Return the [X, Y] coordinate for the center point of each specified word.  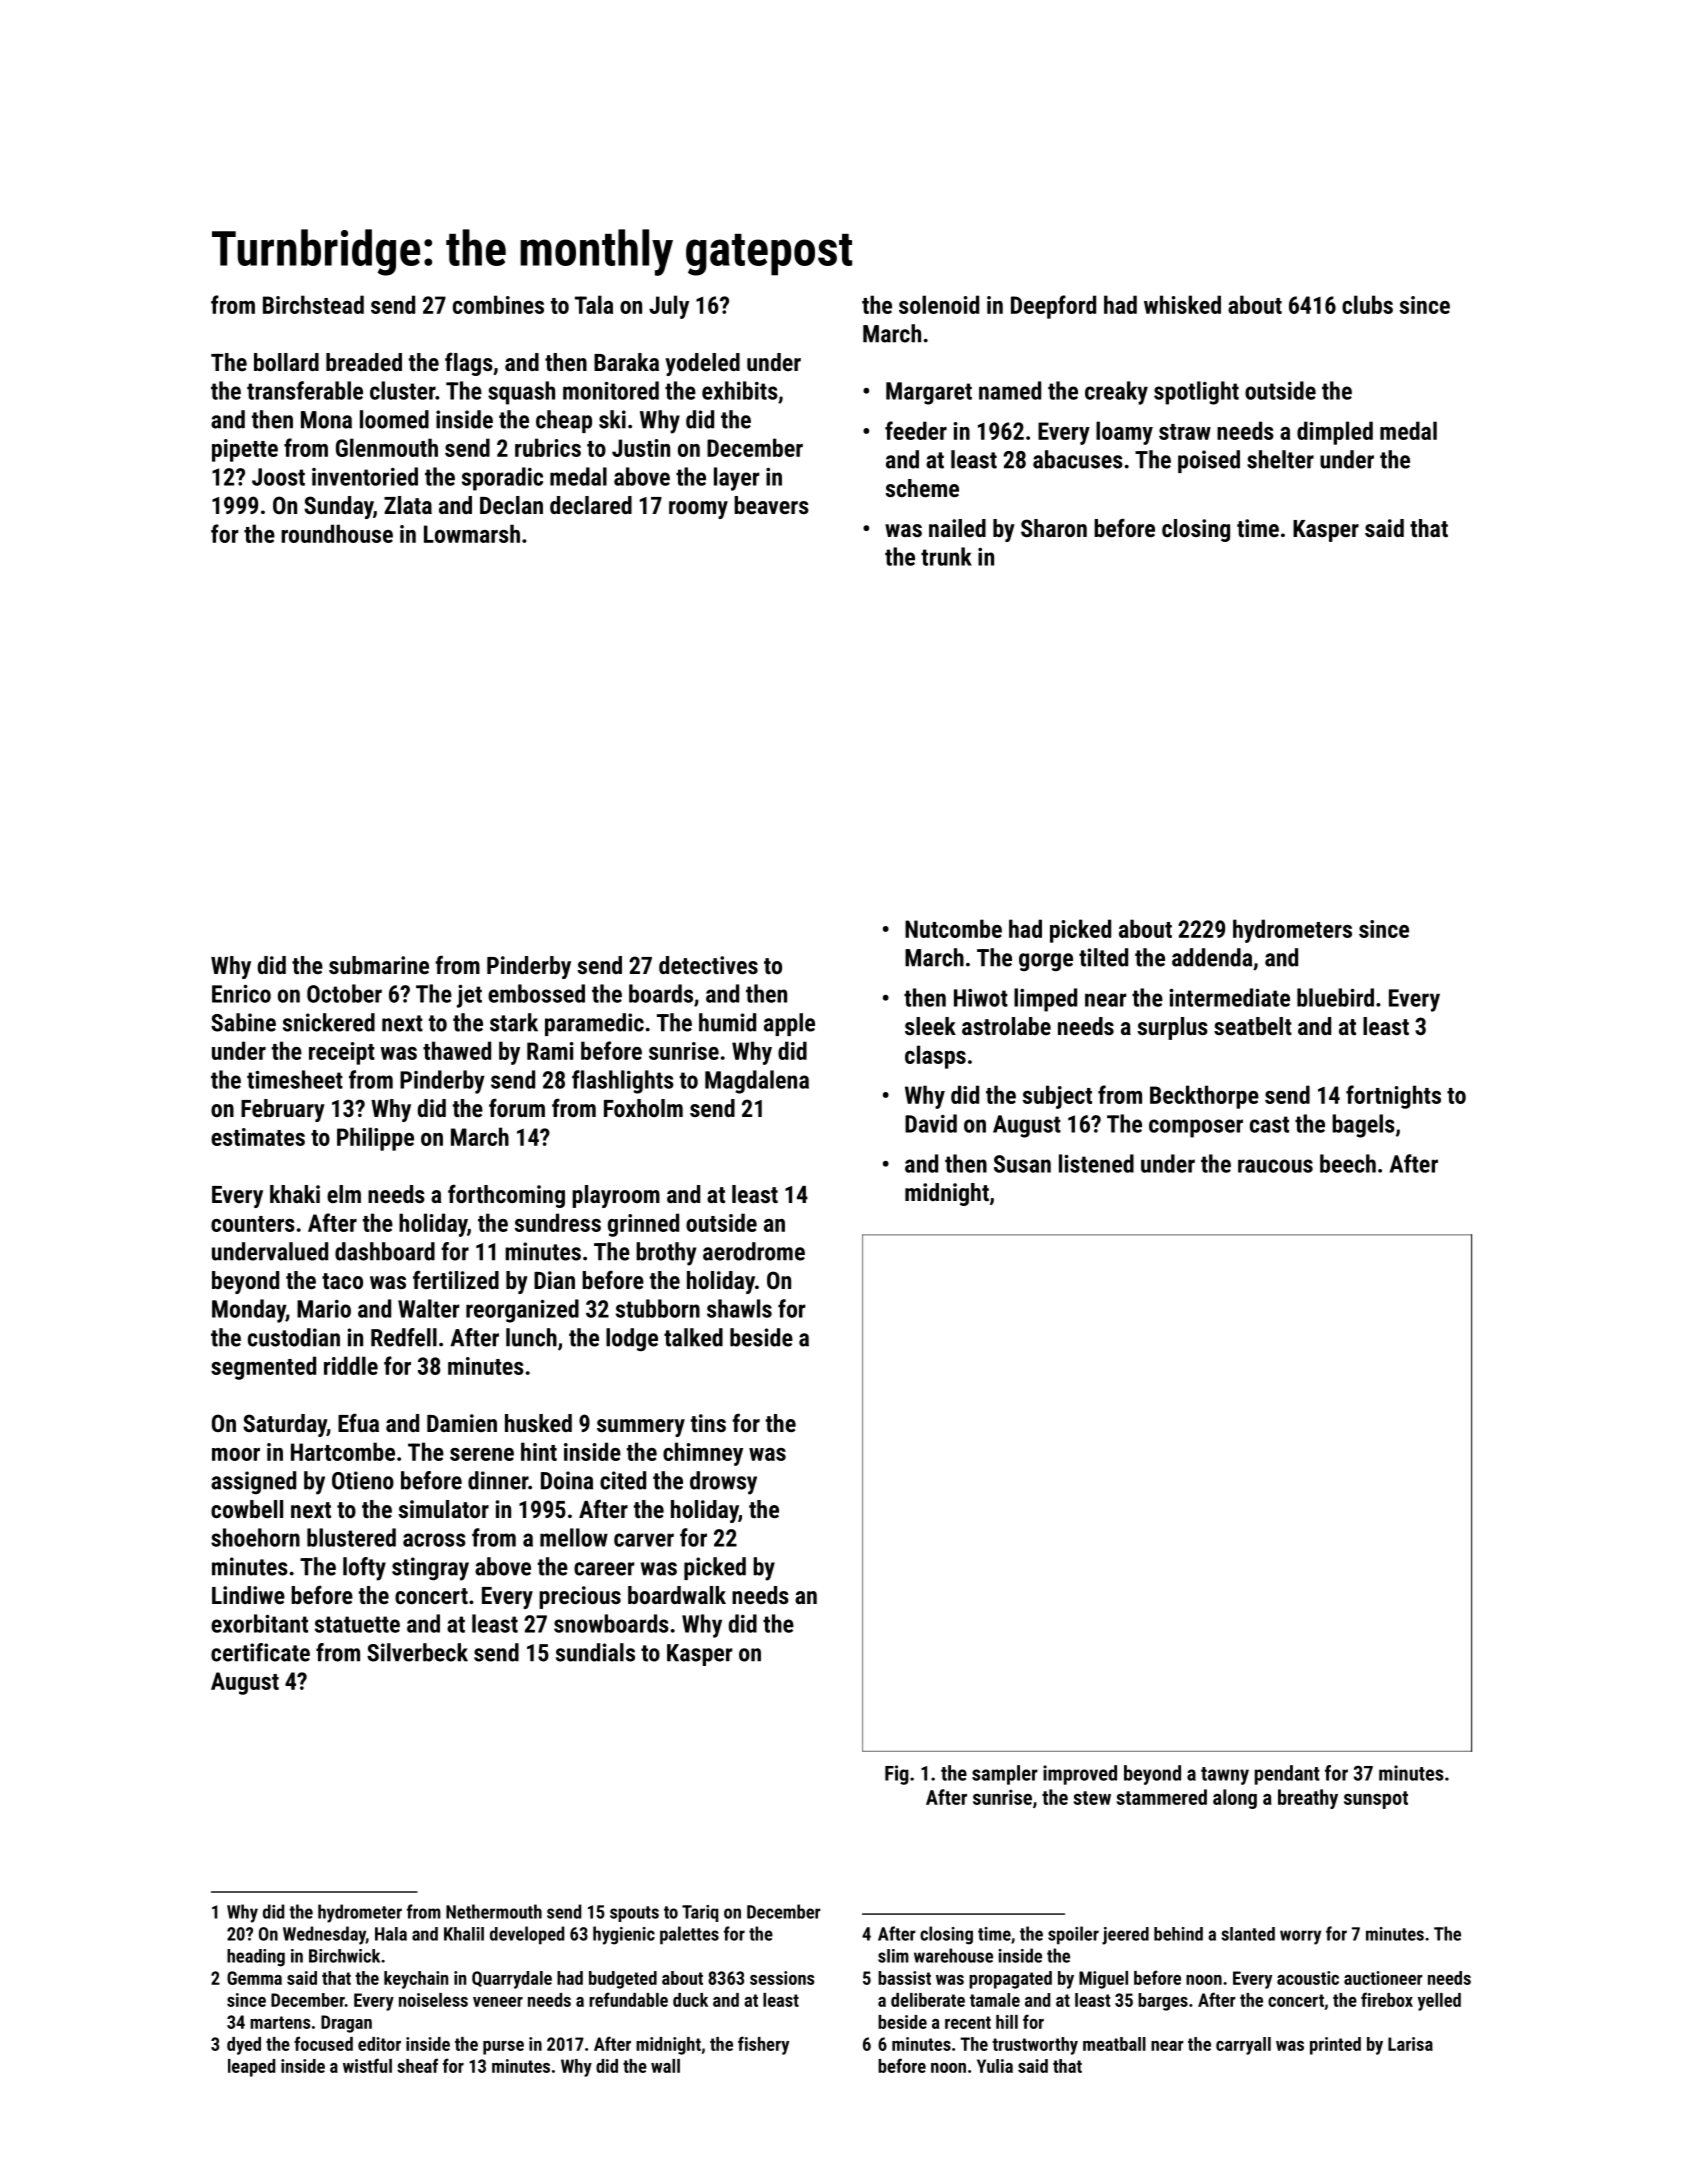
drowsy [723, 1483]
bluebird [1335, 997]
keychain [416, 1980]
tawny [1225, 1776]
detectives [708, 965]
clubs [1367, 304]
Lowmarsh [472, 533]
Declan [511, 505]
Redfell [404, 1337]
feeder [916, 430]
